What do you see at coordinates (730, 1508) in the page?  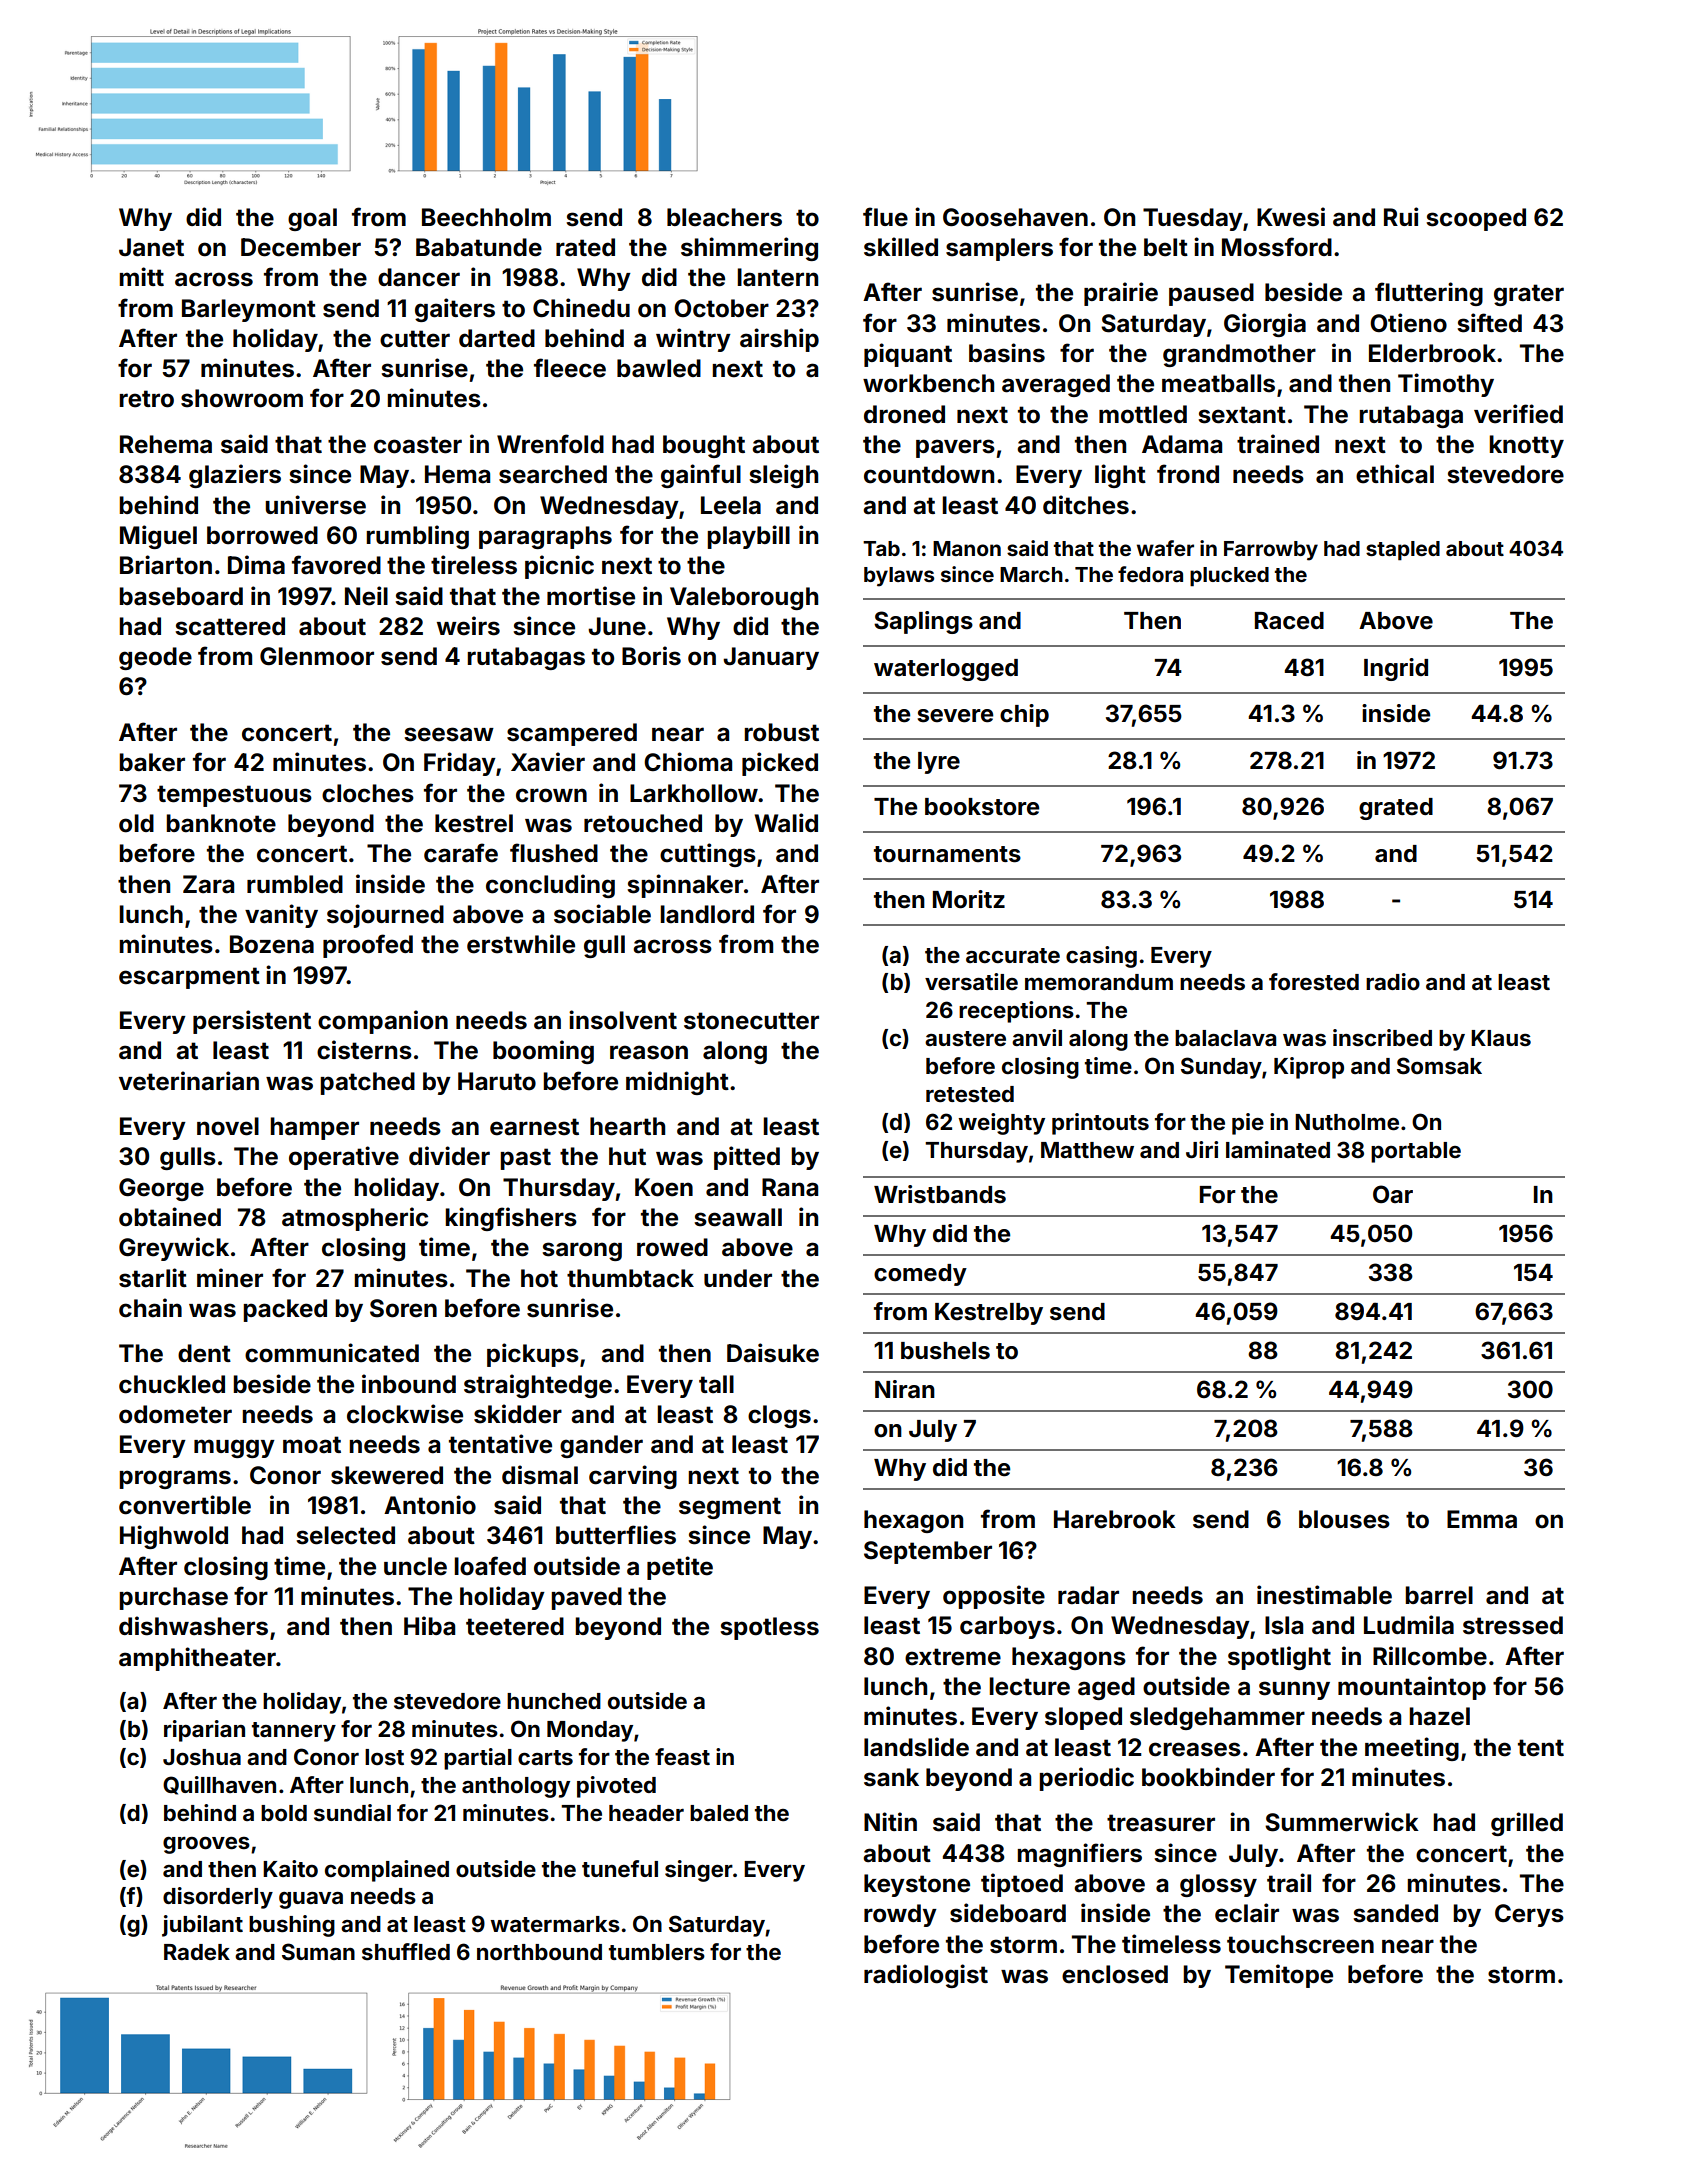 I see `segment` at bounding box center [730, 1508].
